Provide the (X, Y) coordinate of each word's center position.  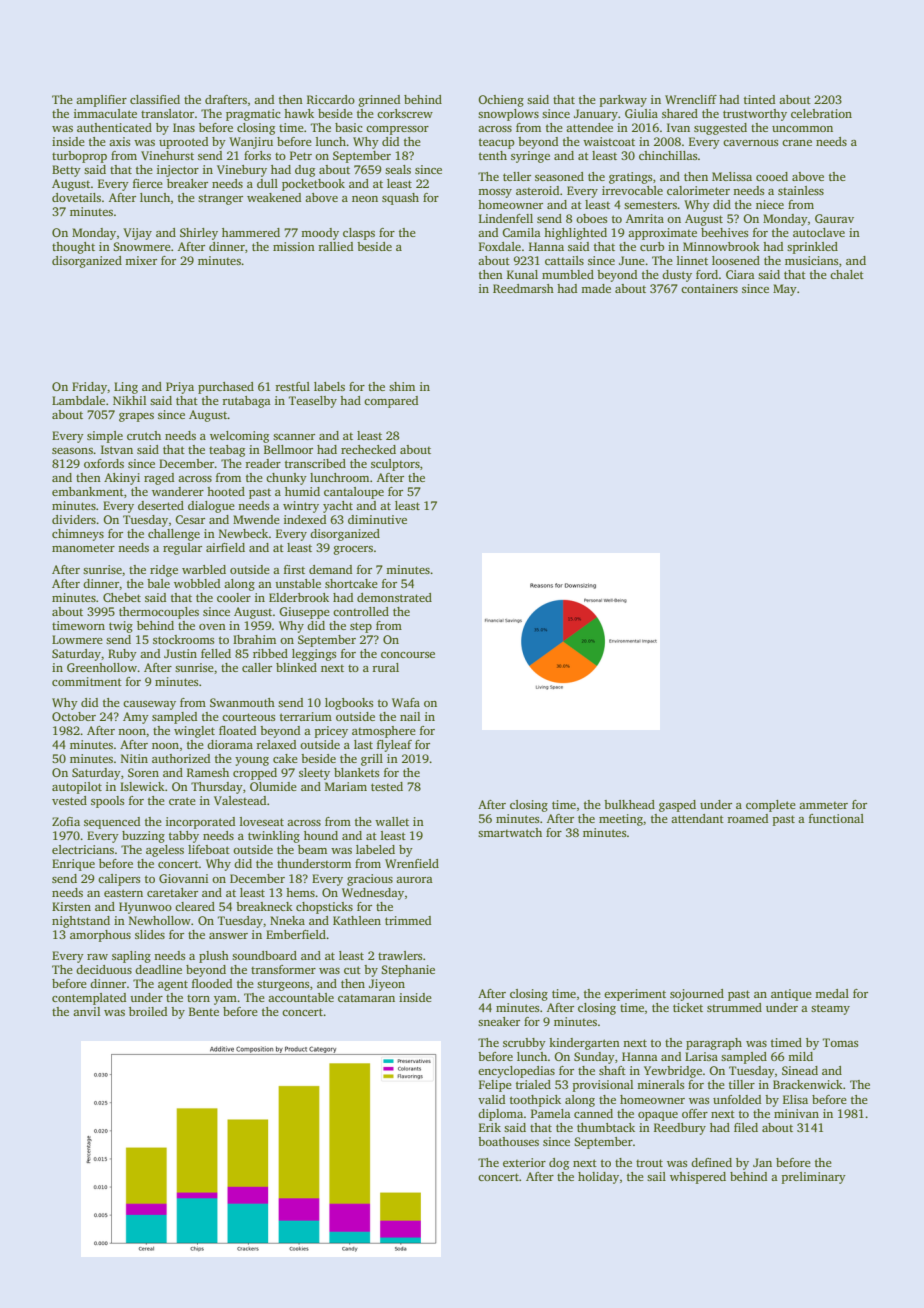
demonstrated (394, 597)
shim (402, 386)
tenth (493, 155)
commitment (87, 681)
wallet (392, 821)
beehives (724, 232)
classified (155, 99)
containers (709, 288)
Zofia (66, 821)
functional (836, 818)
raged (159, 479)
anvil (86, 1011)
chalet (847, 274)
